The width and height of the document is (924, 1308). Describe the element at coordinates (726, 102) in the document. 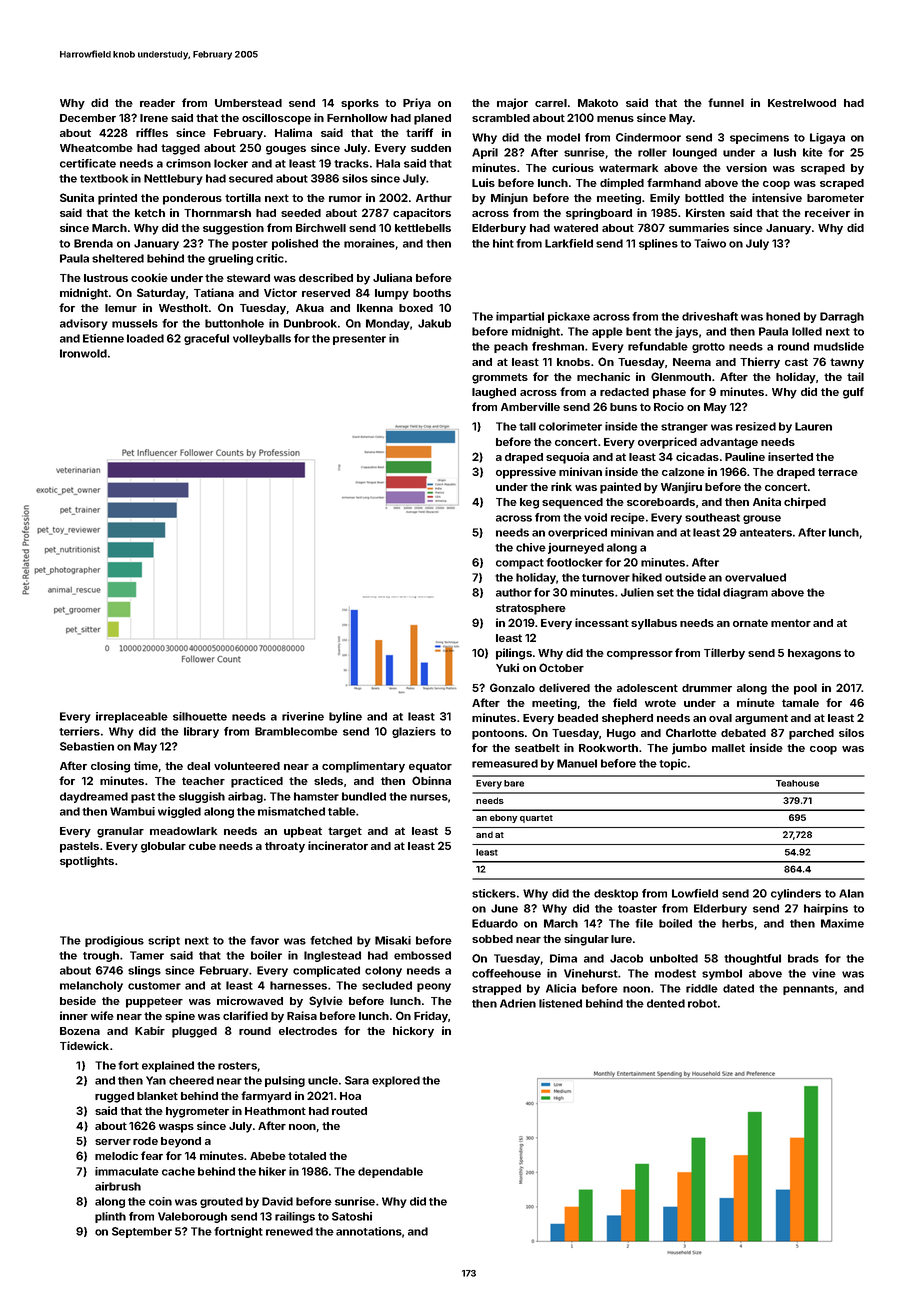

I see `funnel` at that location.
